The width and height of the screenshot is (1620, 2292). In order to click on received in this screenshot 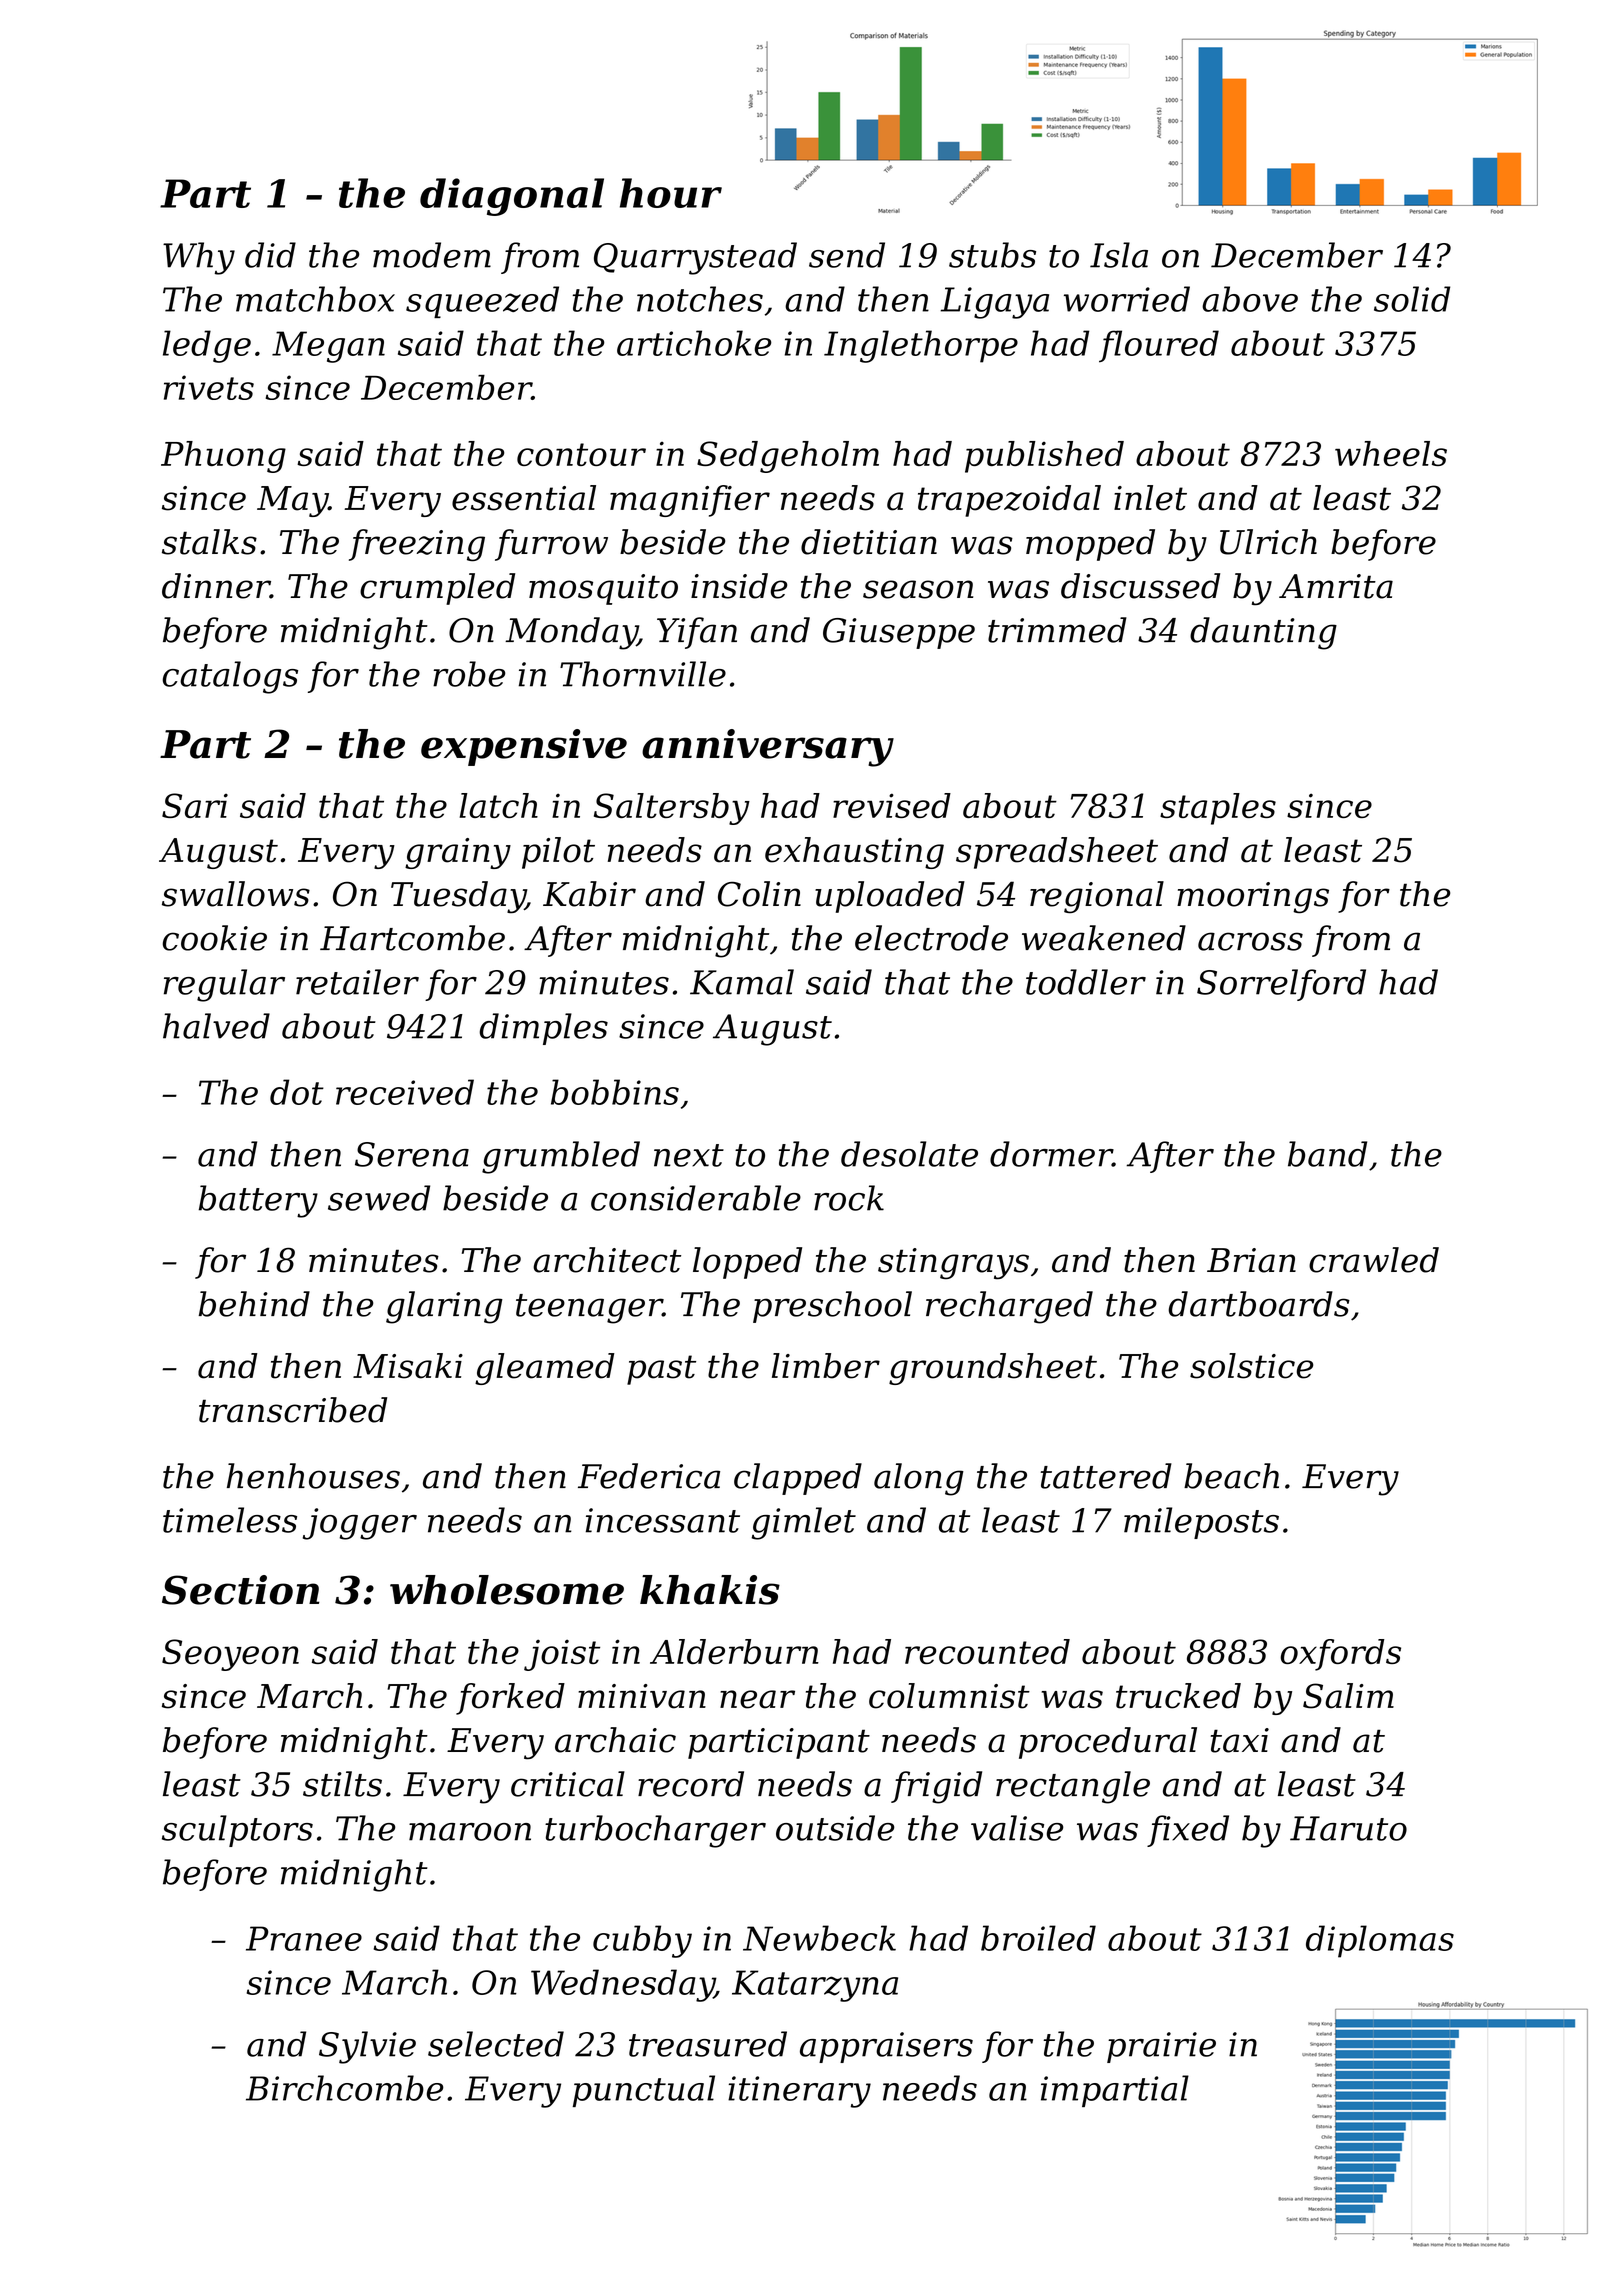, I will do `click(405, 1092)`.
